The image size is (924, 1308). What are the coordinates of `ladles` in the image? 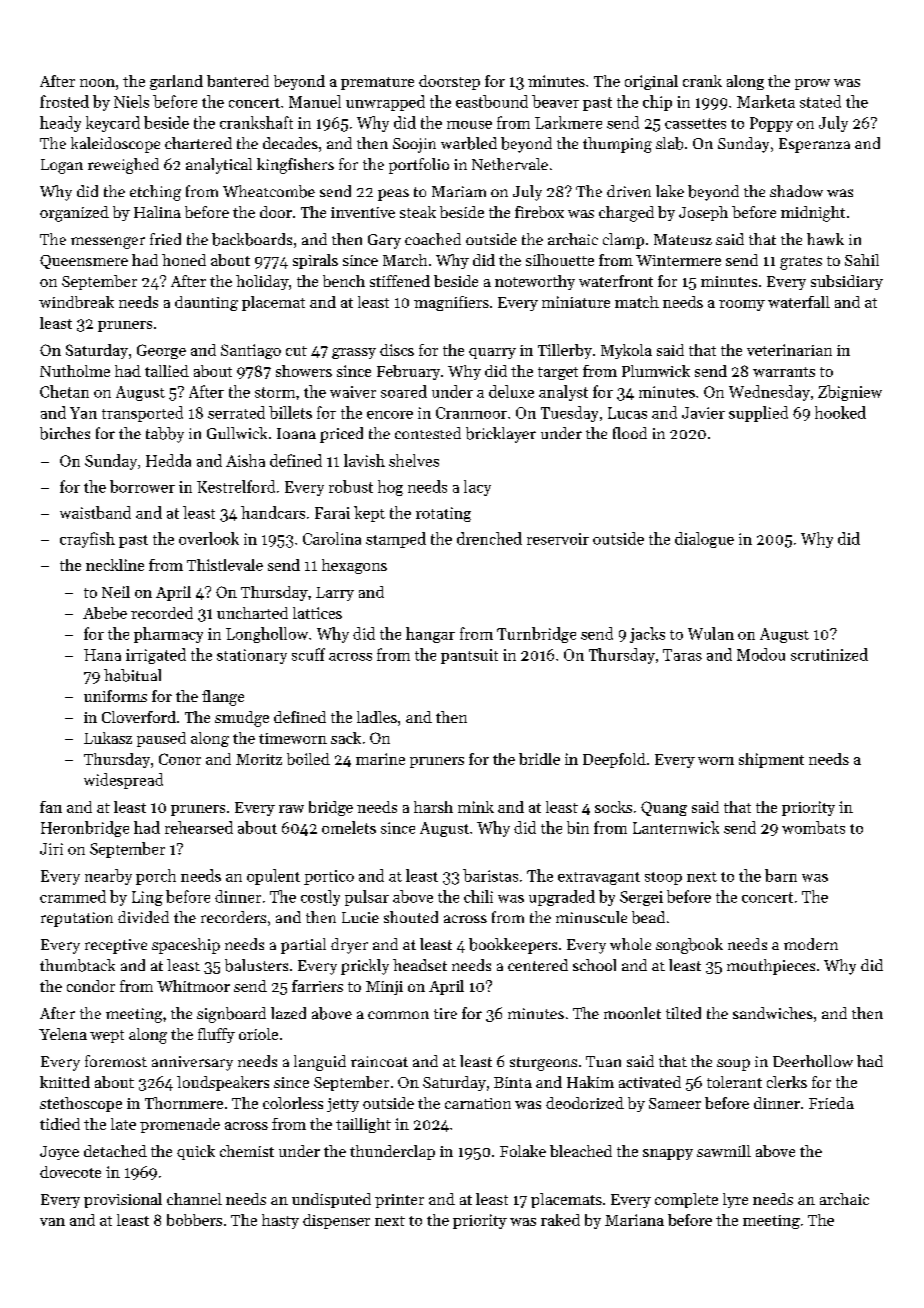 It's located at (377, 717).
